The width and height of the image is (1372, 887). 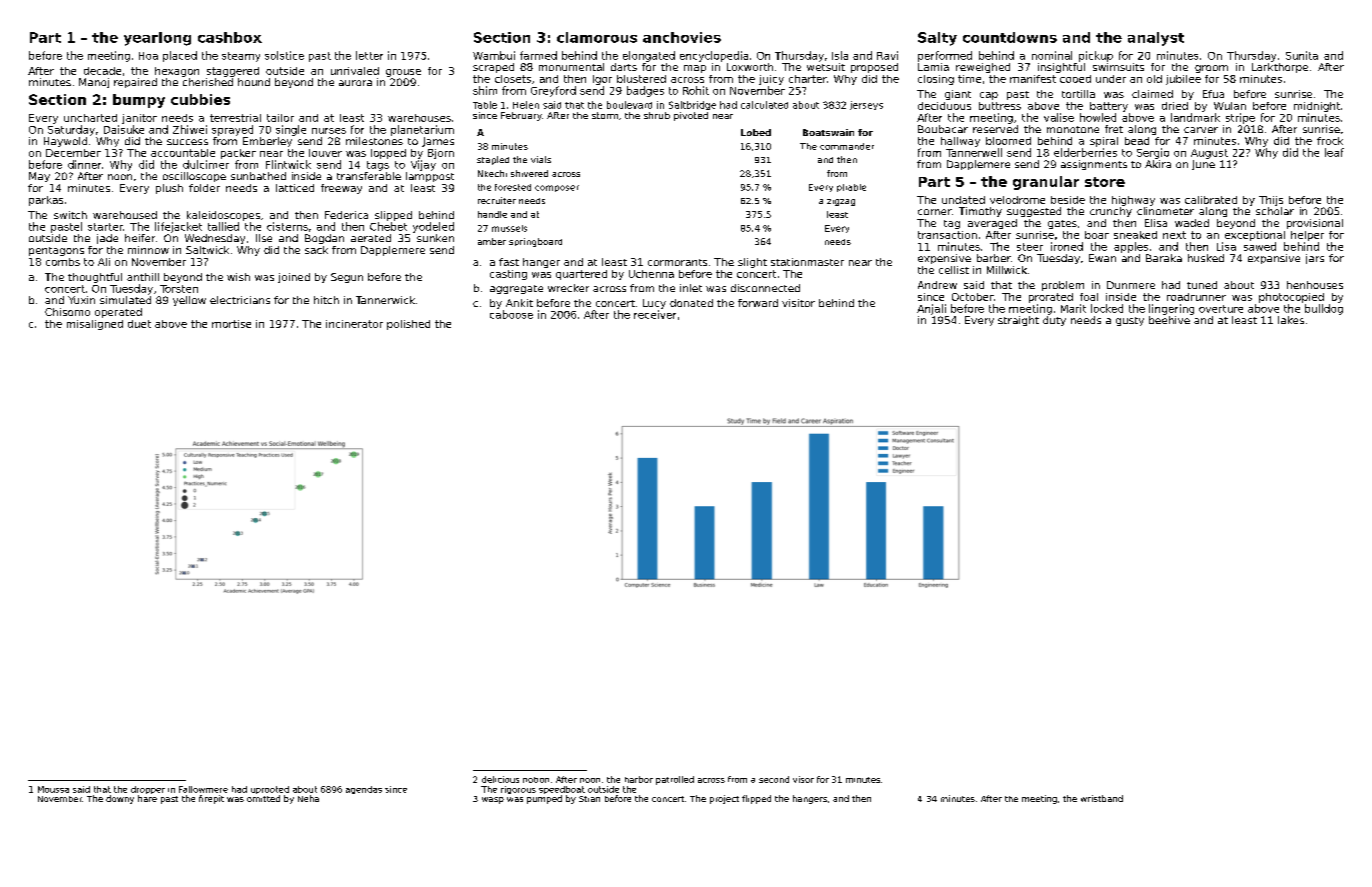 I want to click on wristband, so click(x=1102, y=798).
